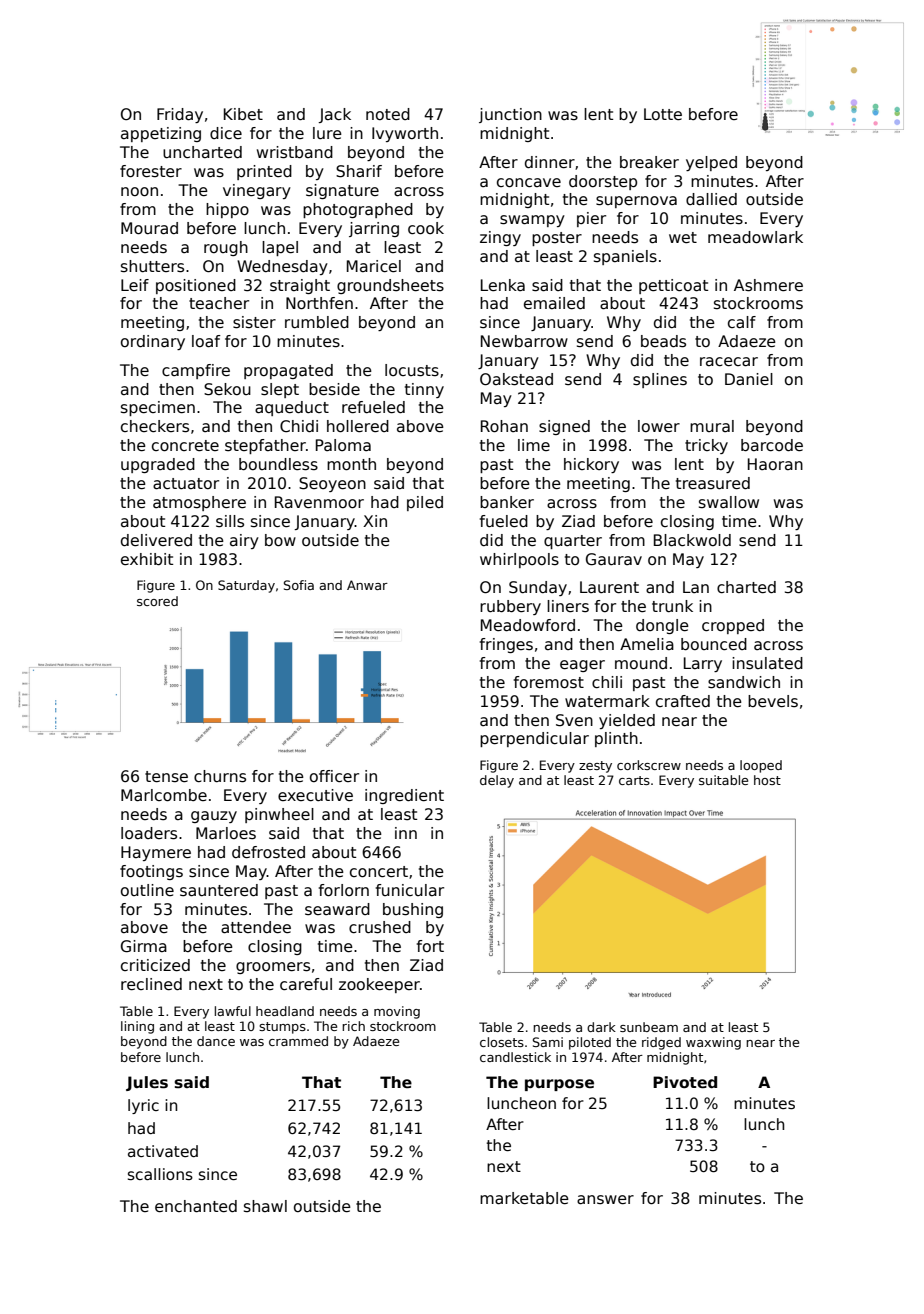 This document has width=924, height=1314. What do you see at coordinates (220, 776) in the document?
I see `churns` at bounding box center [220, 776].
